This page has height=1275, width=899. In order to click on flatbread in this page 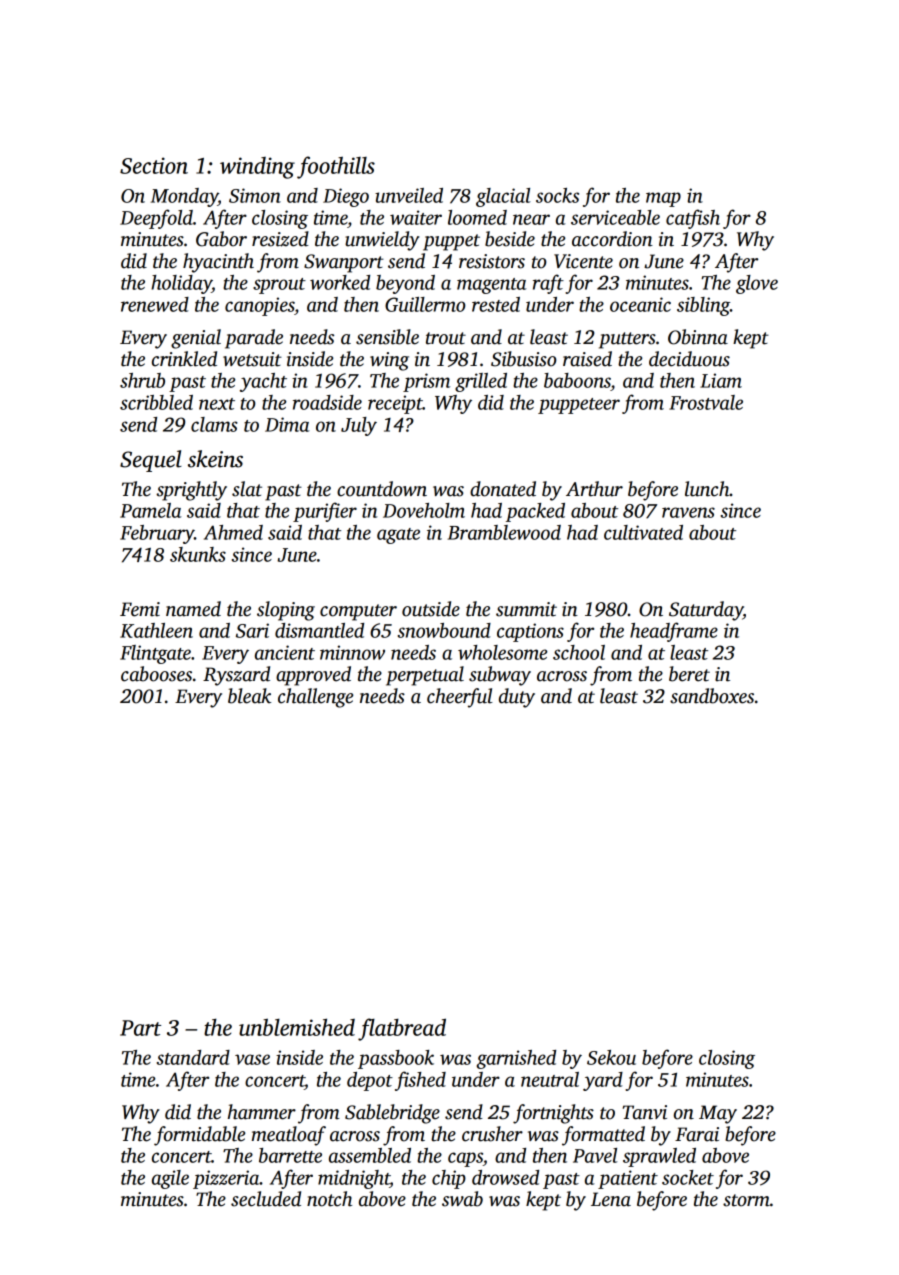, I will do `click(402, 1029)`.
